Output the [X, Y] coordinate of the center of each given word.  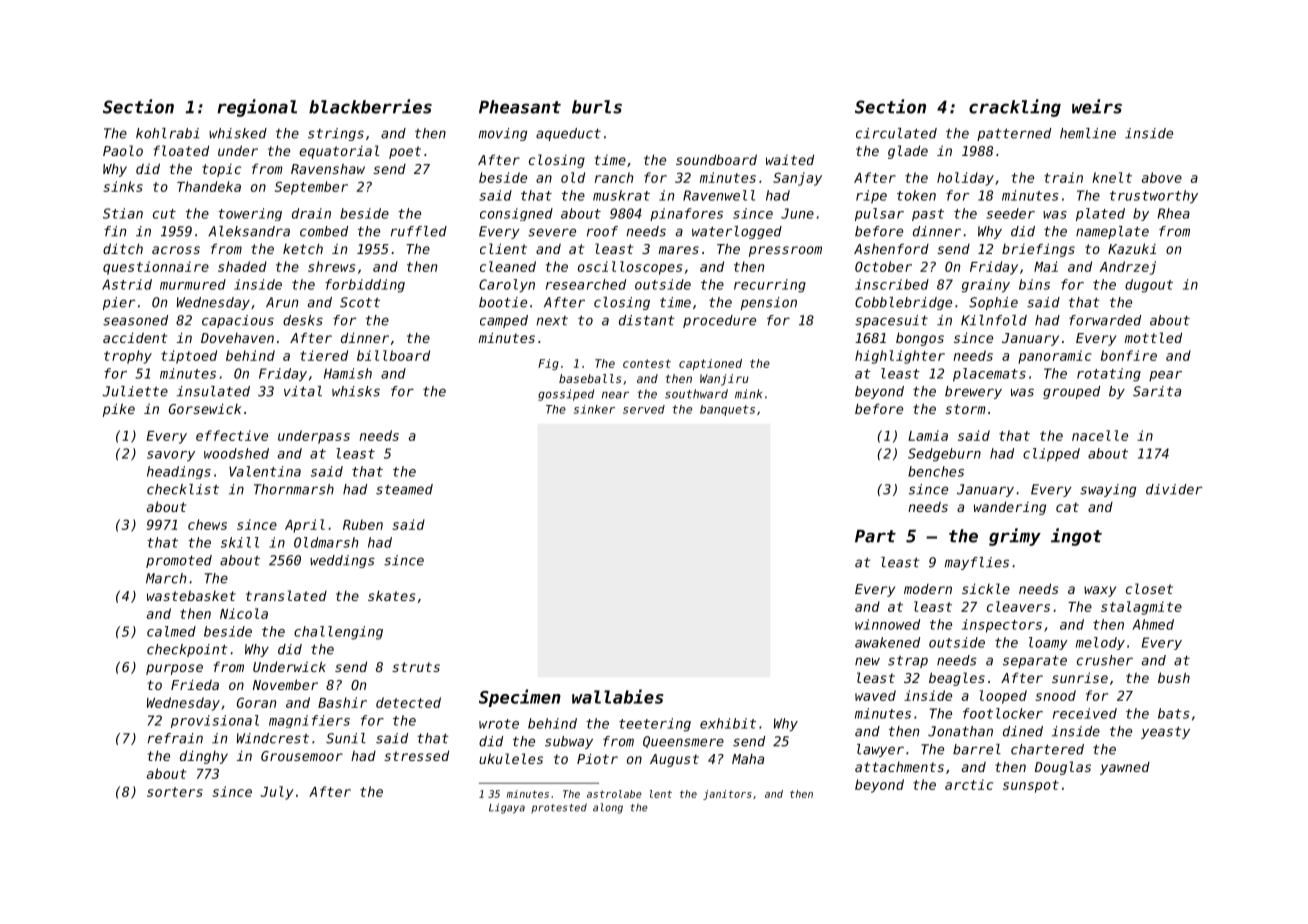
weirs [1097, 106]
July [277, 793]
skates [392, 595]
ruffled [419, 231]
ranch [614, 177]
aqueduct [568, 134]
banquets [727, 410]
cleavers [1018, 606]
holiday [965, 179]
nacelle [1100, 435]
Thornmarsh [294, 489]
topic [221, 170]
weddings [342, 561]
